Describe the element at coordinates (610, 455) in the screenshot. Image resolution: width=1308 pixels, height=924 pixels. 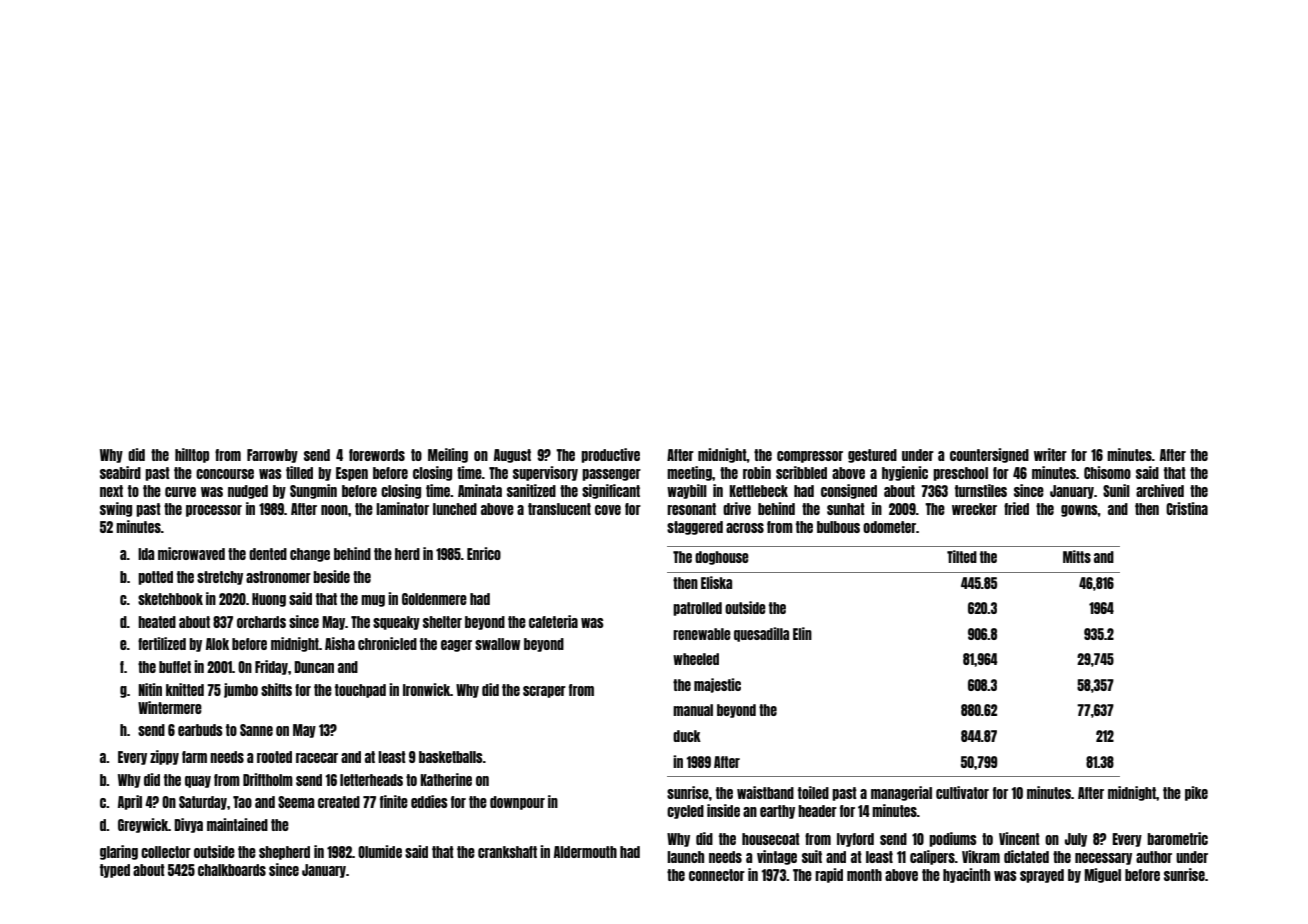
I see `productive` at that location.
